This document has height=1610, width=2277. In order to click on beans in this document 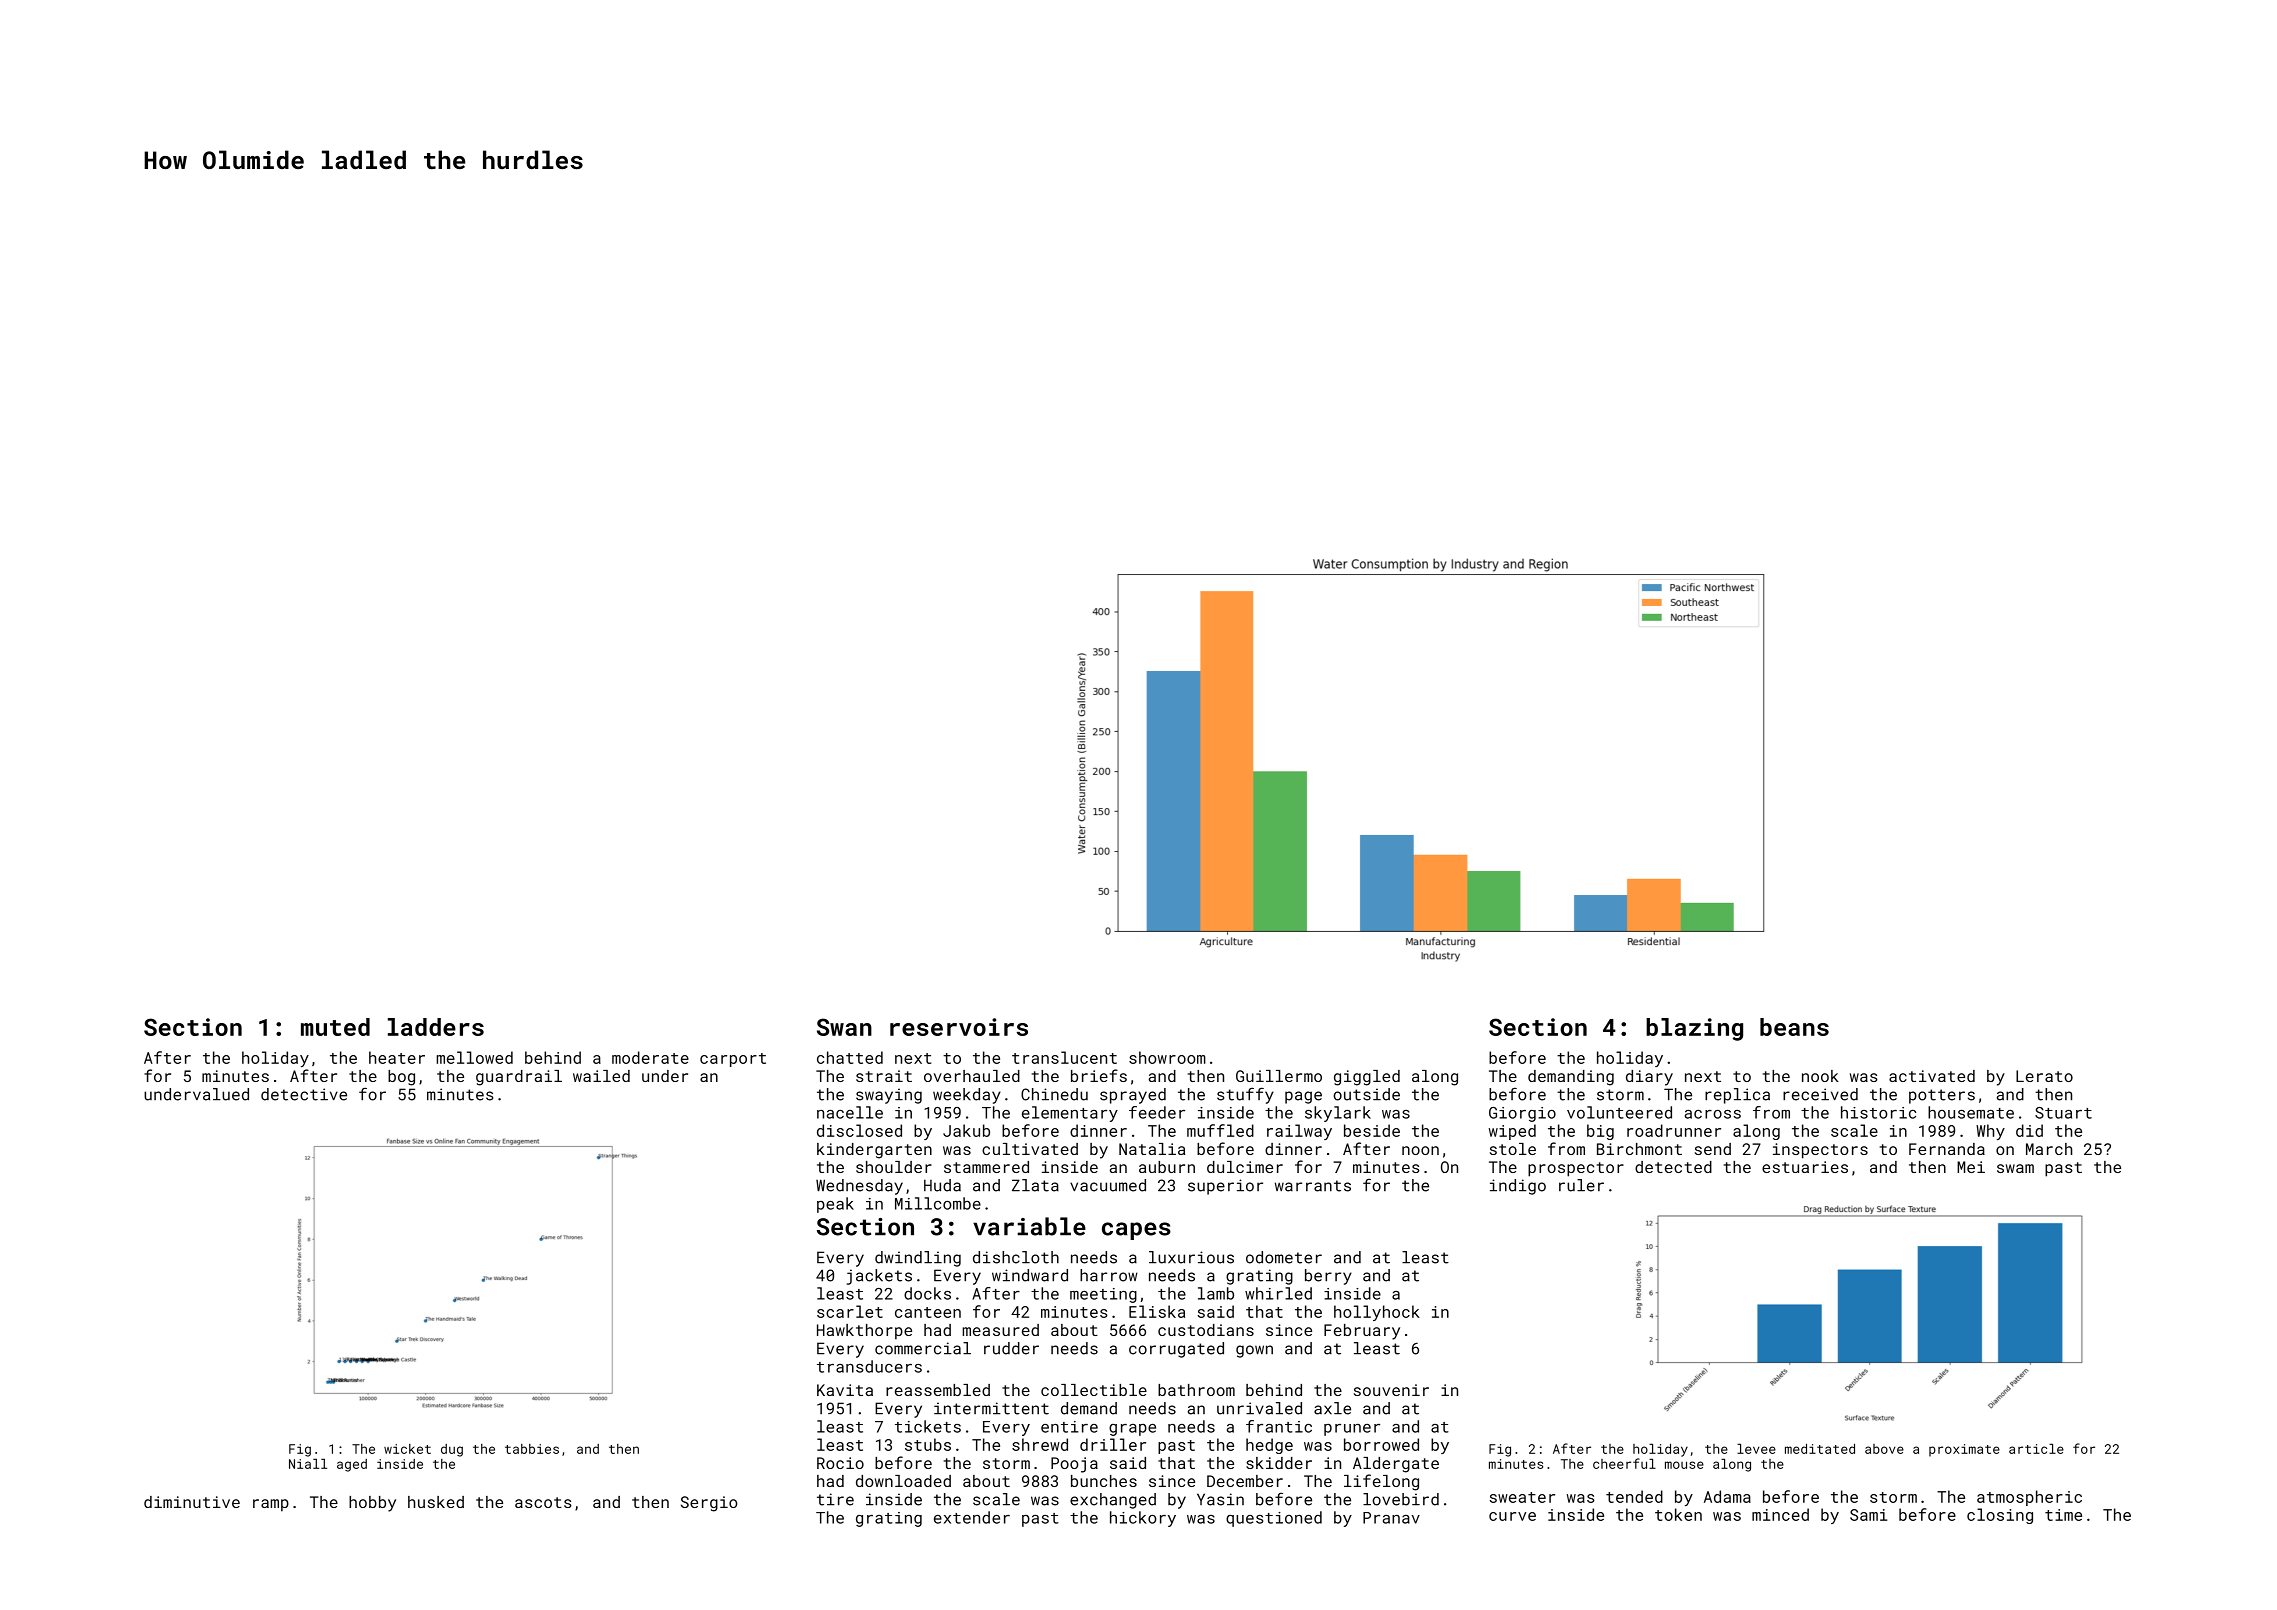, I will do `click(1794, 1027)`.
